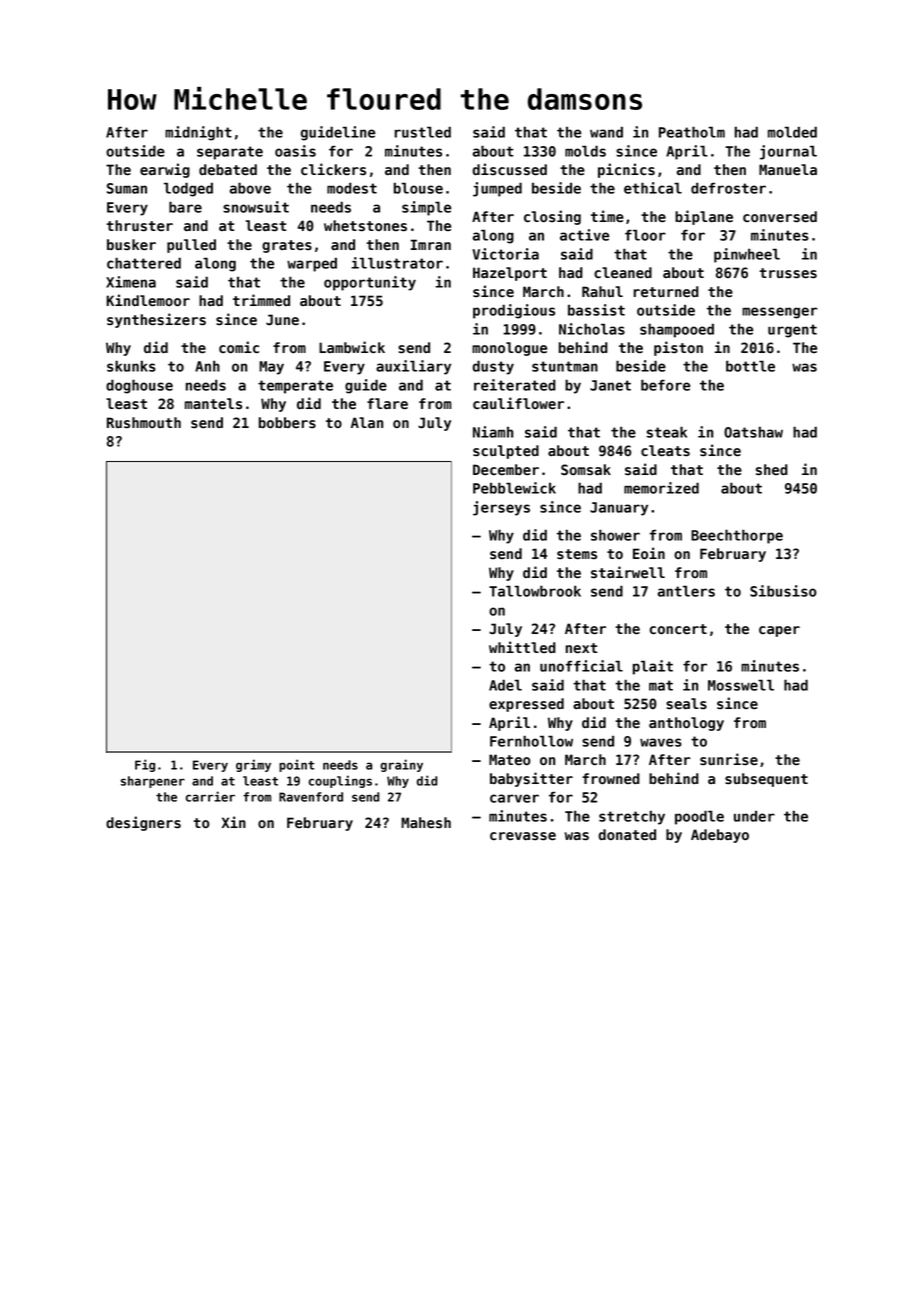  I want to click on busker, so click(131, 244).
